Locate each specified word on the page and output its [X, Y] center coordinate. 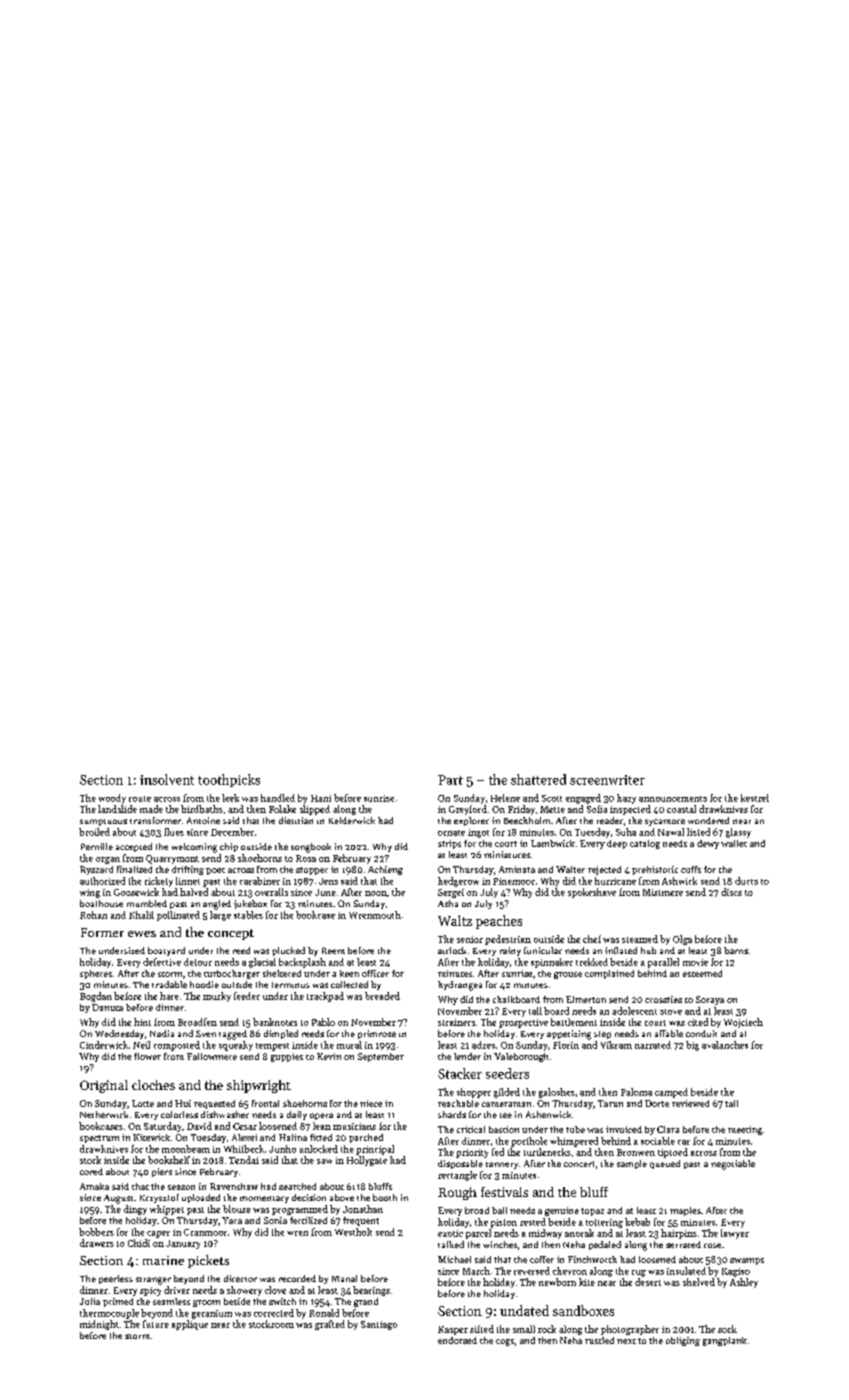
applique [190, 1325]
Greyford [468, 810]
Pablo [323, 1022]
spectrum [99, 1139]
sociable [658, 1141]
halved [194, 892]
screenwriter [607, 780]
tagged [233, 1035]
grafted [330, 1325]
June [325, 892]
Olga [682, 940]
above [342, 1197]
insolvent [167, 779]
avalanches [725, 1045]
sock [727, 1329]
